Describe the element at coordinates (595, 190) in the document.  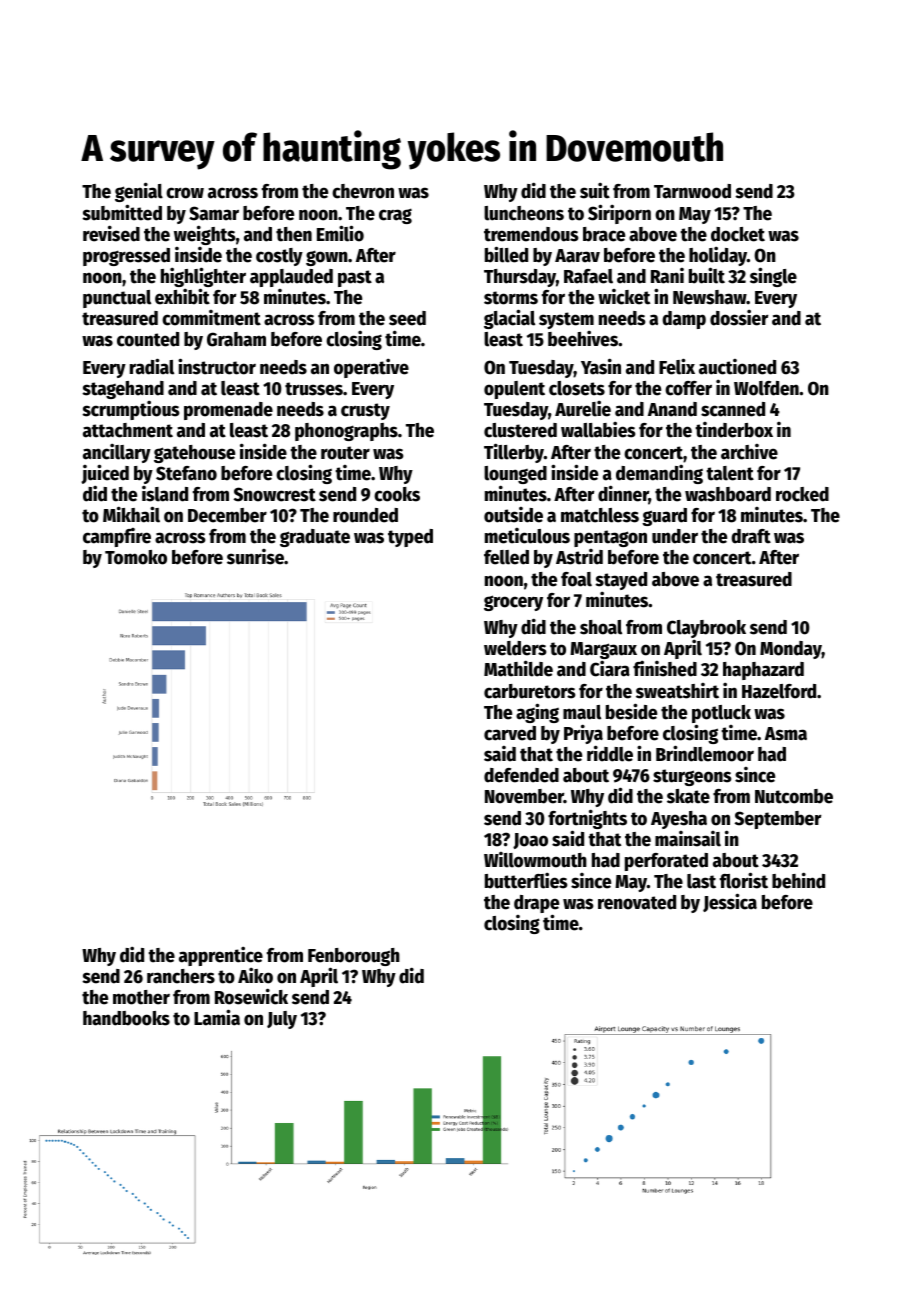
I see `suit` at that location.
